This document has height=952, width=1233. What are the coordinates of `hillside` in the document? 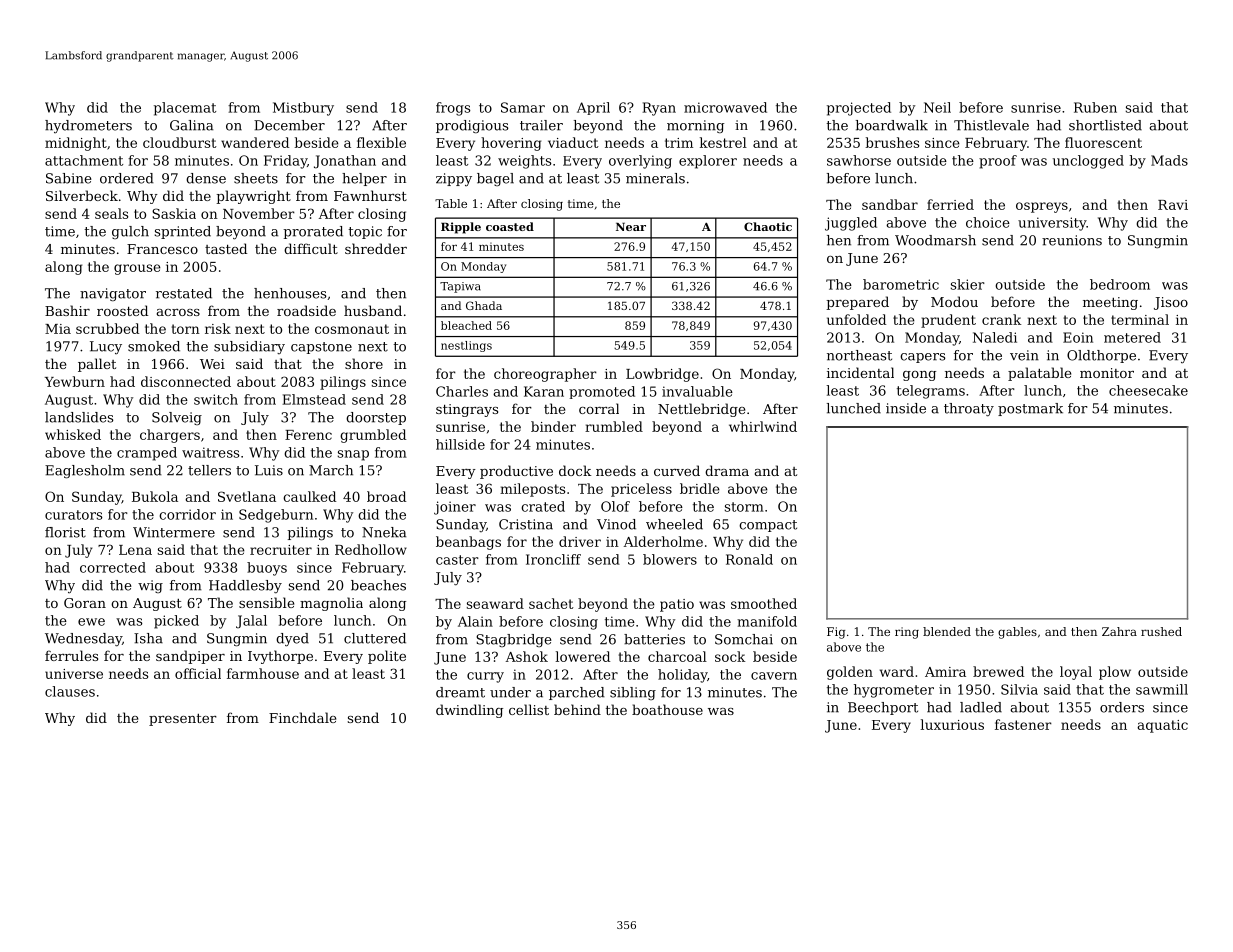 It's located at (460, 444).
